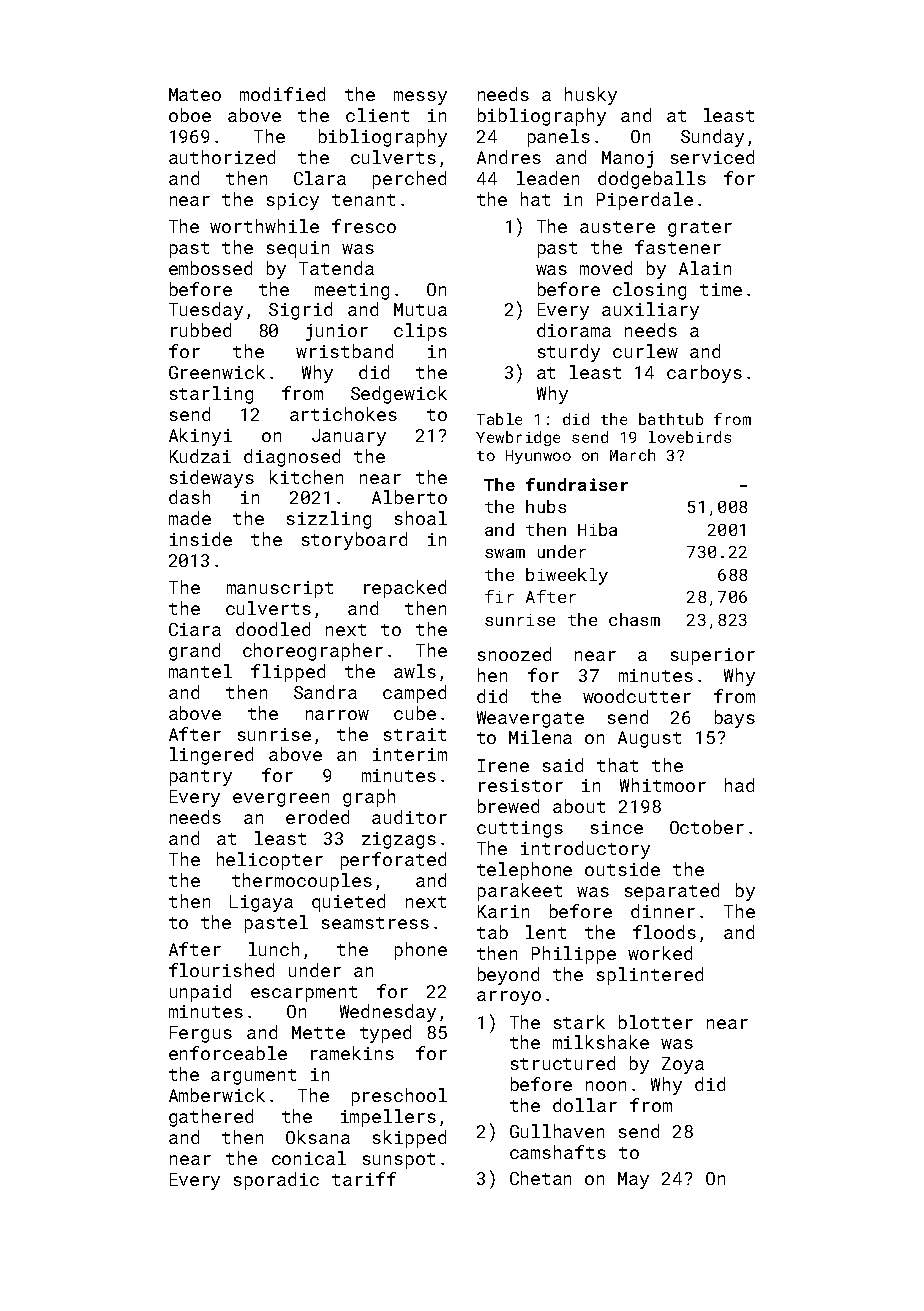 The width and height of the screenshot is (924, 1311). What do you see at coordinates (508, 976) in the screenshot?
I see `beyond` at bounding box center [508, 976].
